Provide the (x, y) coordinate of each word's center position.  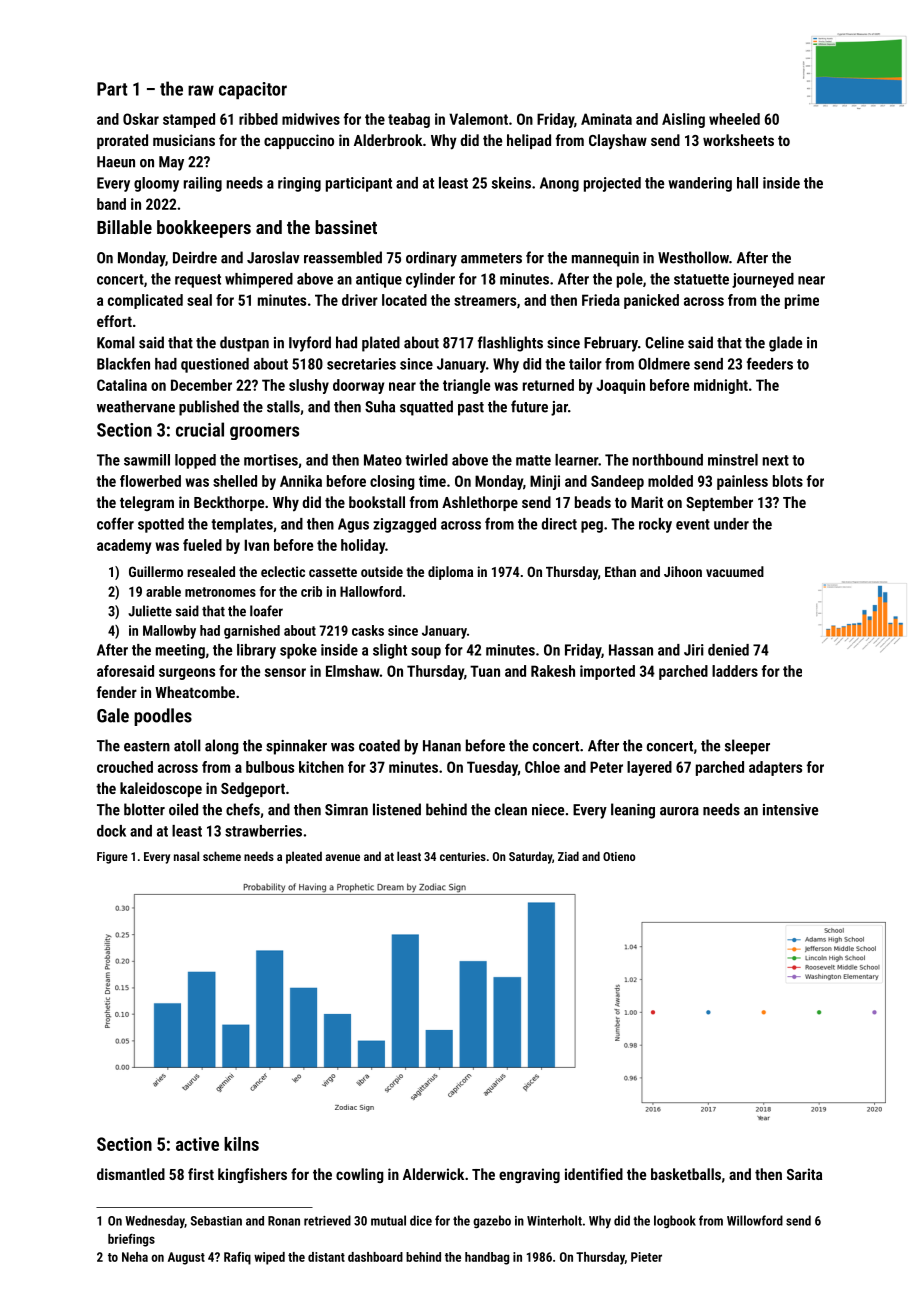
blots (788, 481)
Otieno (619, 856)
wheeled (734, 119)
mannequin (605, 259)
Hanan (442, 746)
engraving (529, 1175)
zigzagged (404, 525)
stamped (189, 120)
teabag (409, 120)
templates (242, 525)
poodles (163, 717)
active (197, 1144)
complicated (145, 301)
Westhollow (693, 257)
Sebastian (216, 1221)
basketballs (686, 1174)
